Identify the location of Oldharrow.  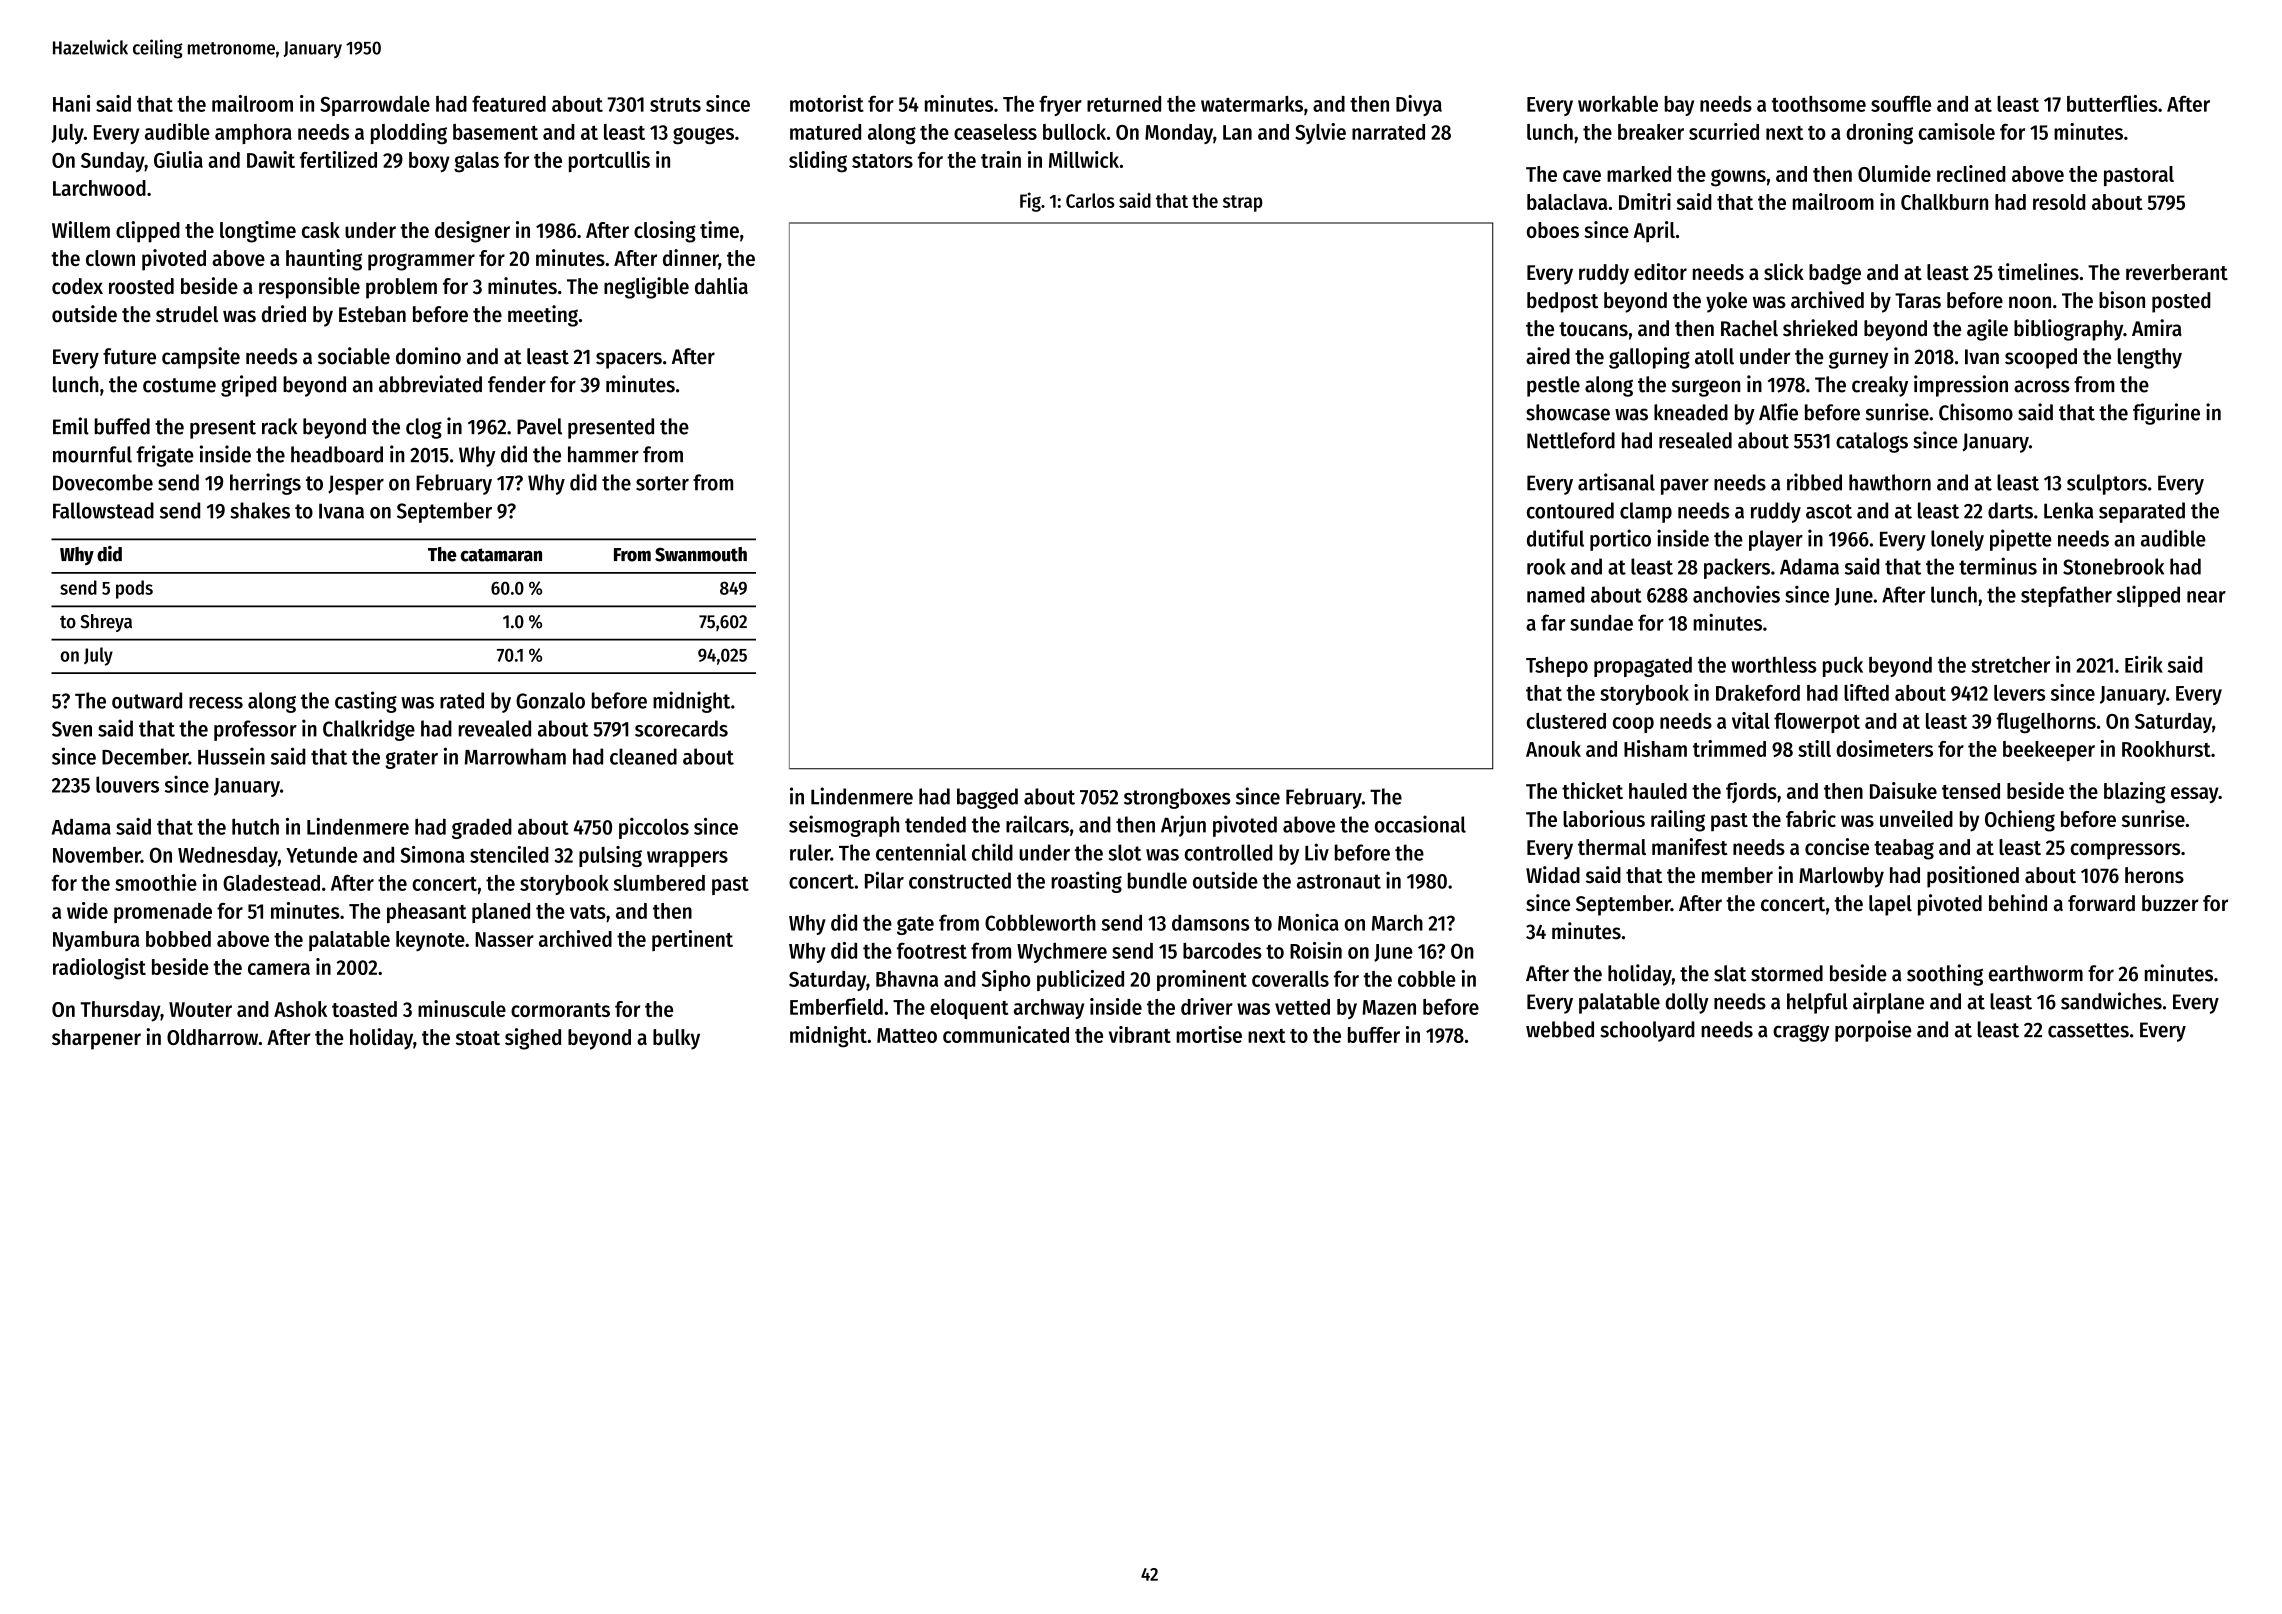
(212, 1037).
